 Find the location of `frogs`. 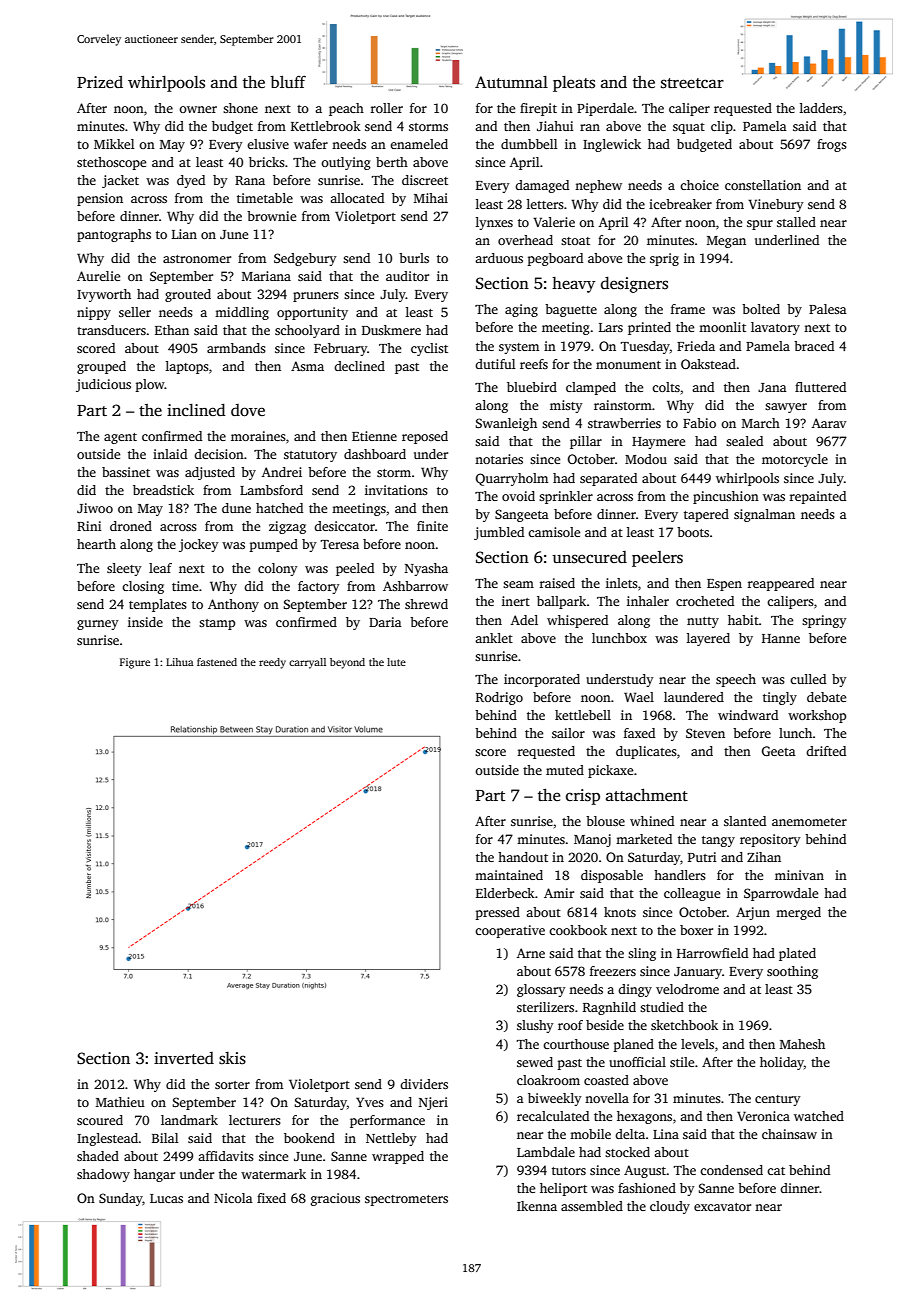

frogs is located at coordinates (832, 145).
